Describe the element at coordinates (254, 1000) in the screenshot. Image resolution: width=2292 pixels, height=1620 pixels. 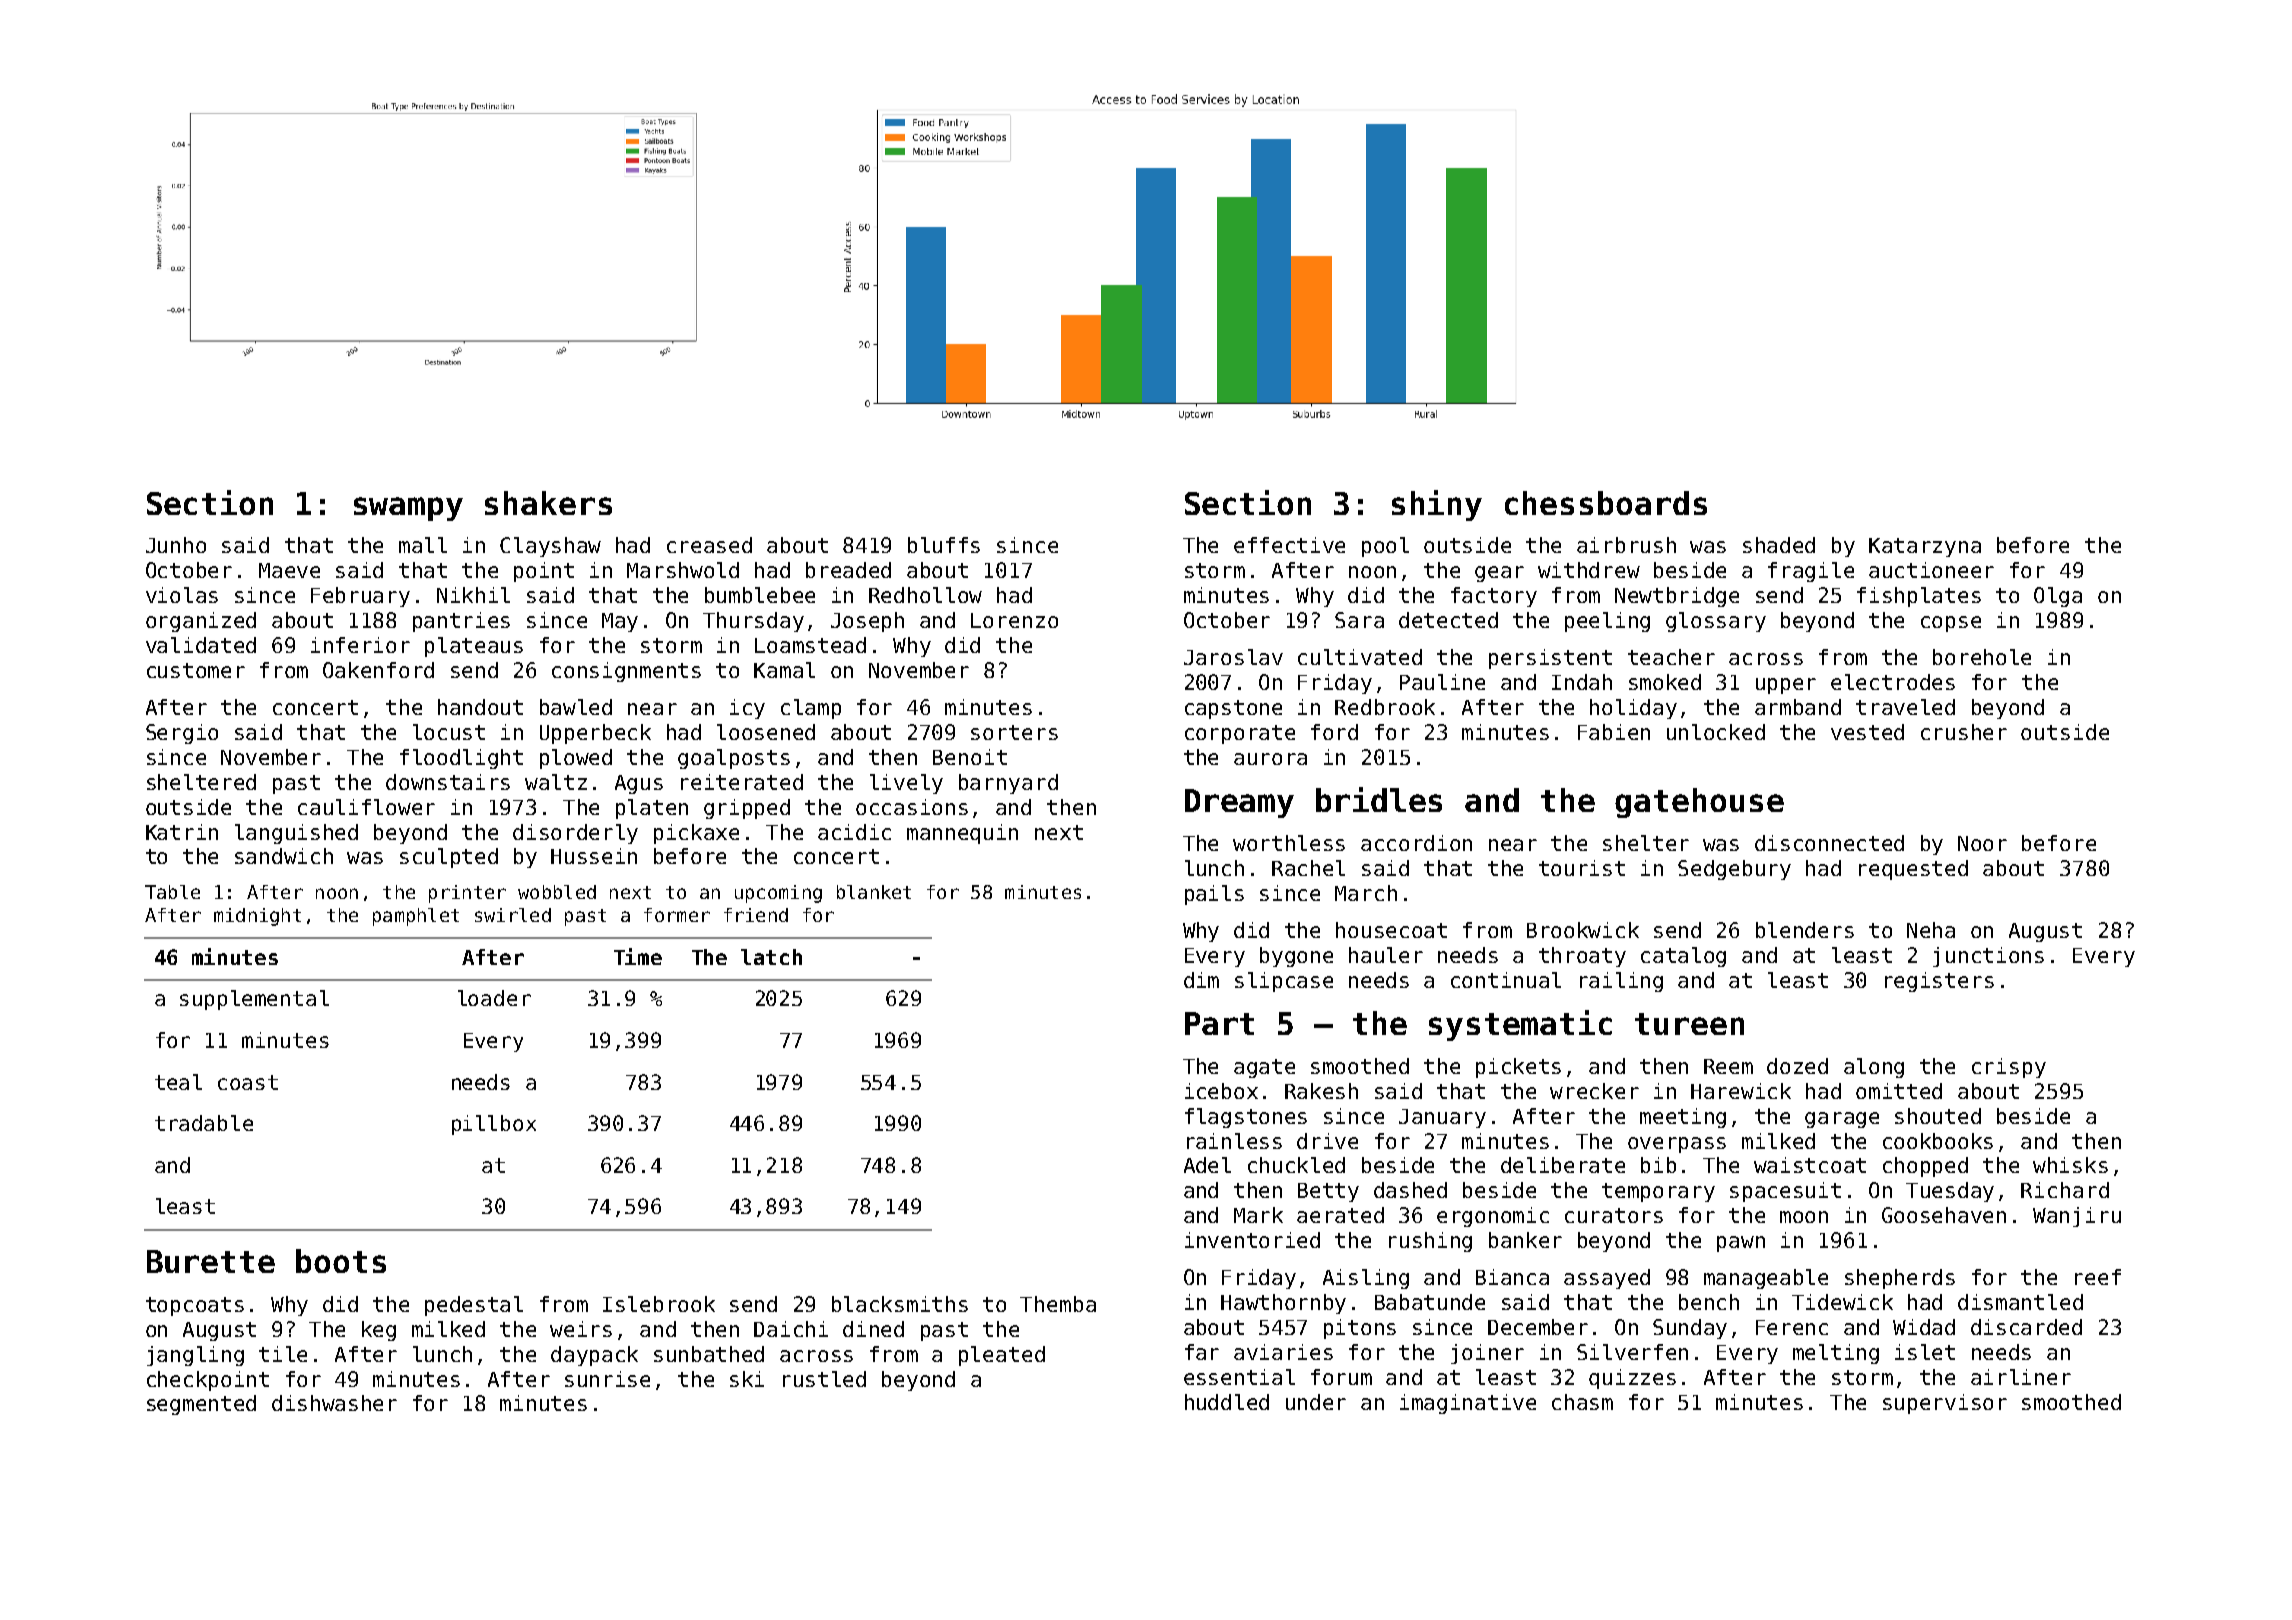
I see `supplemental` at that location.
